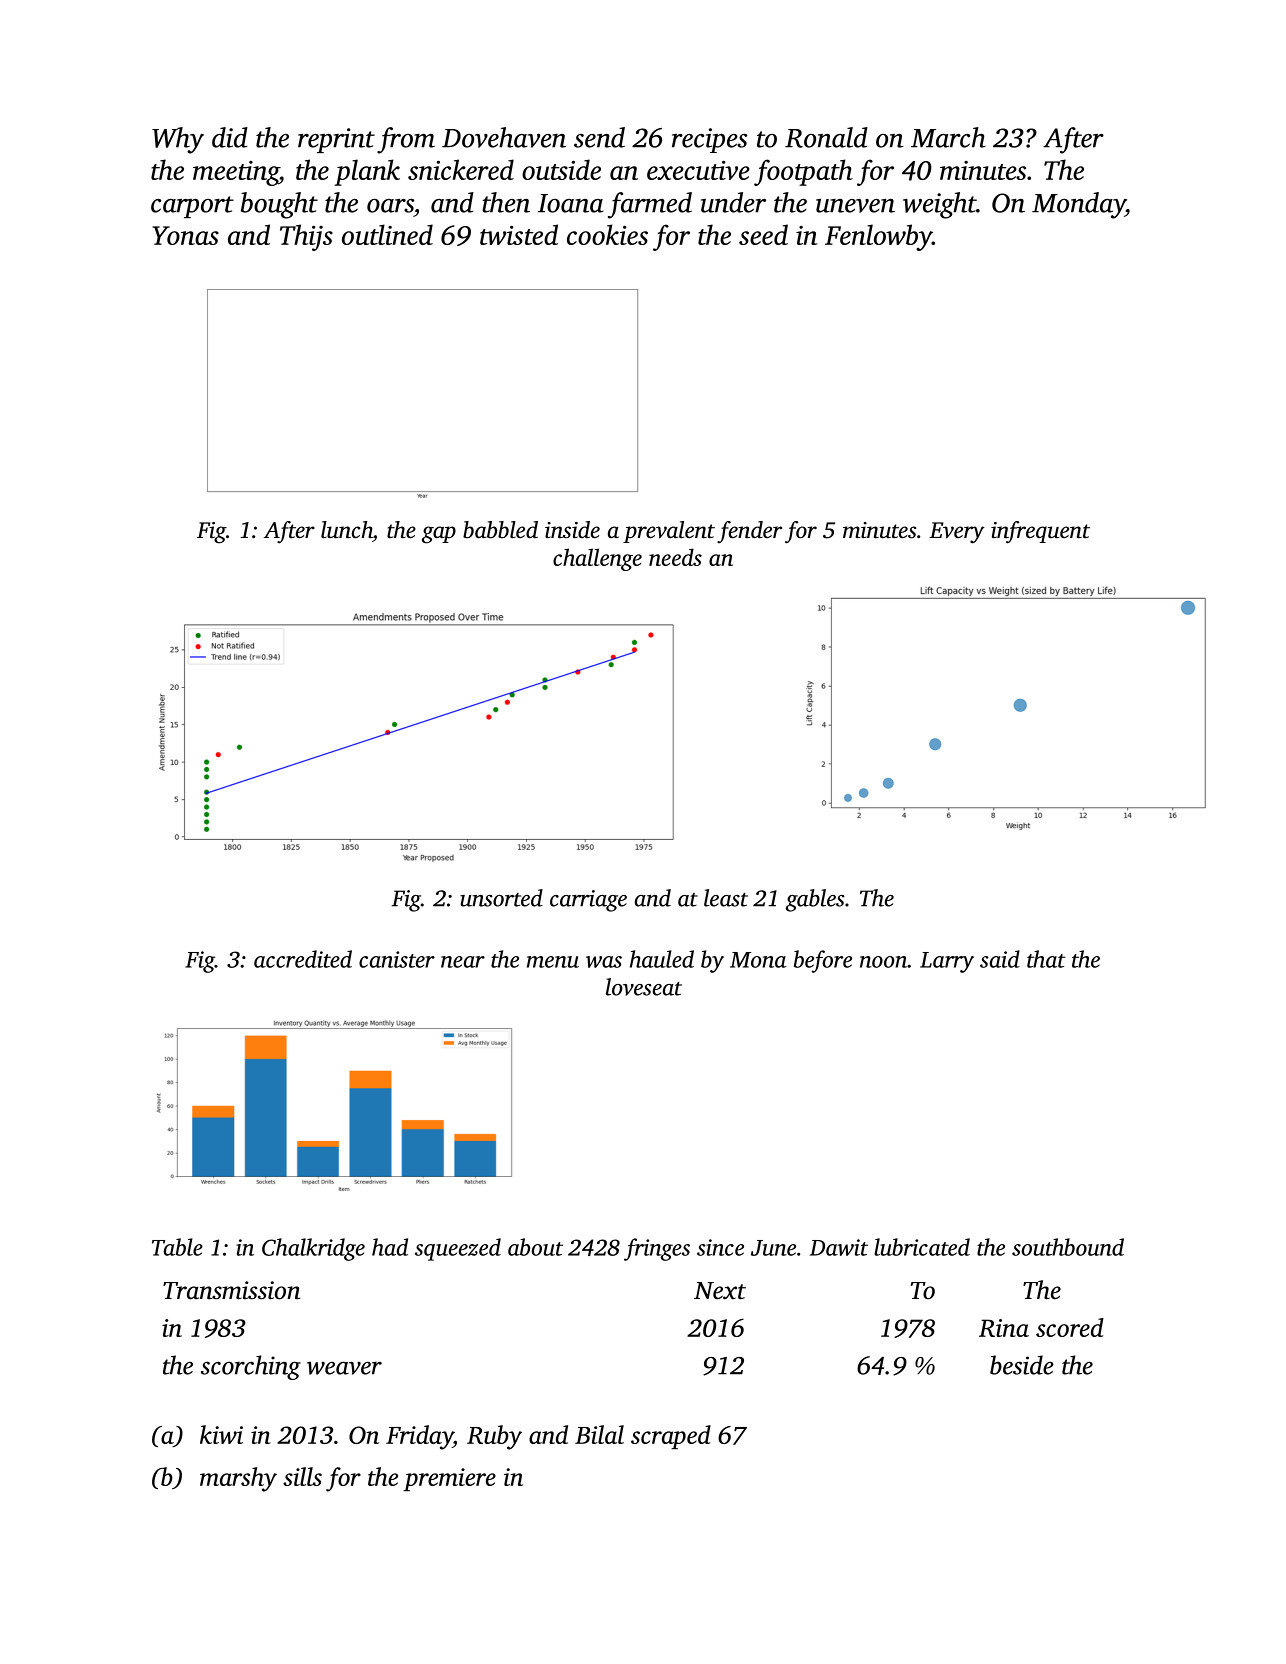  What do you see at coordinates (230, 137) in the page?
I see `did` at bounding box center [230, 137].
